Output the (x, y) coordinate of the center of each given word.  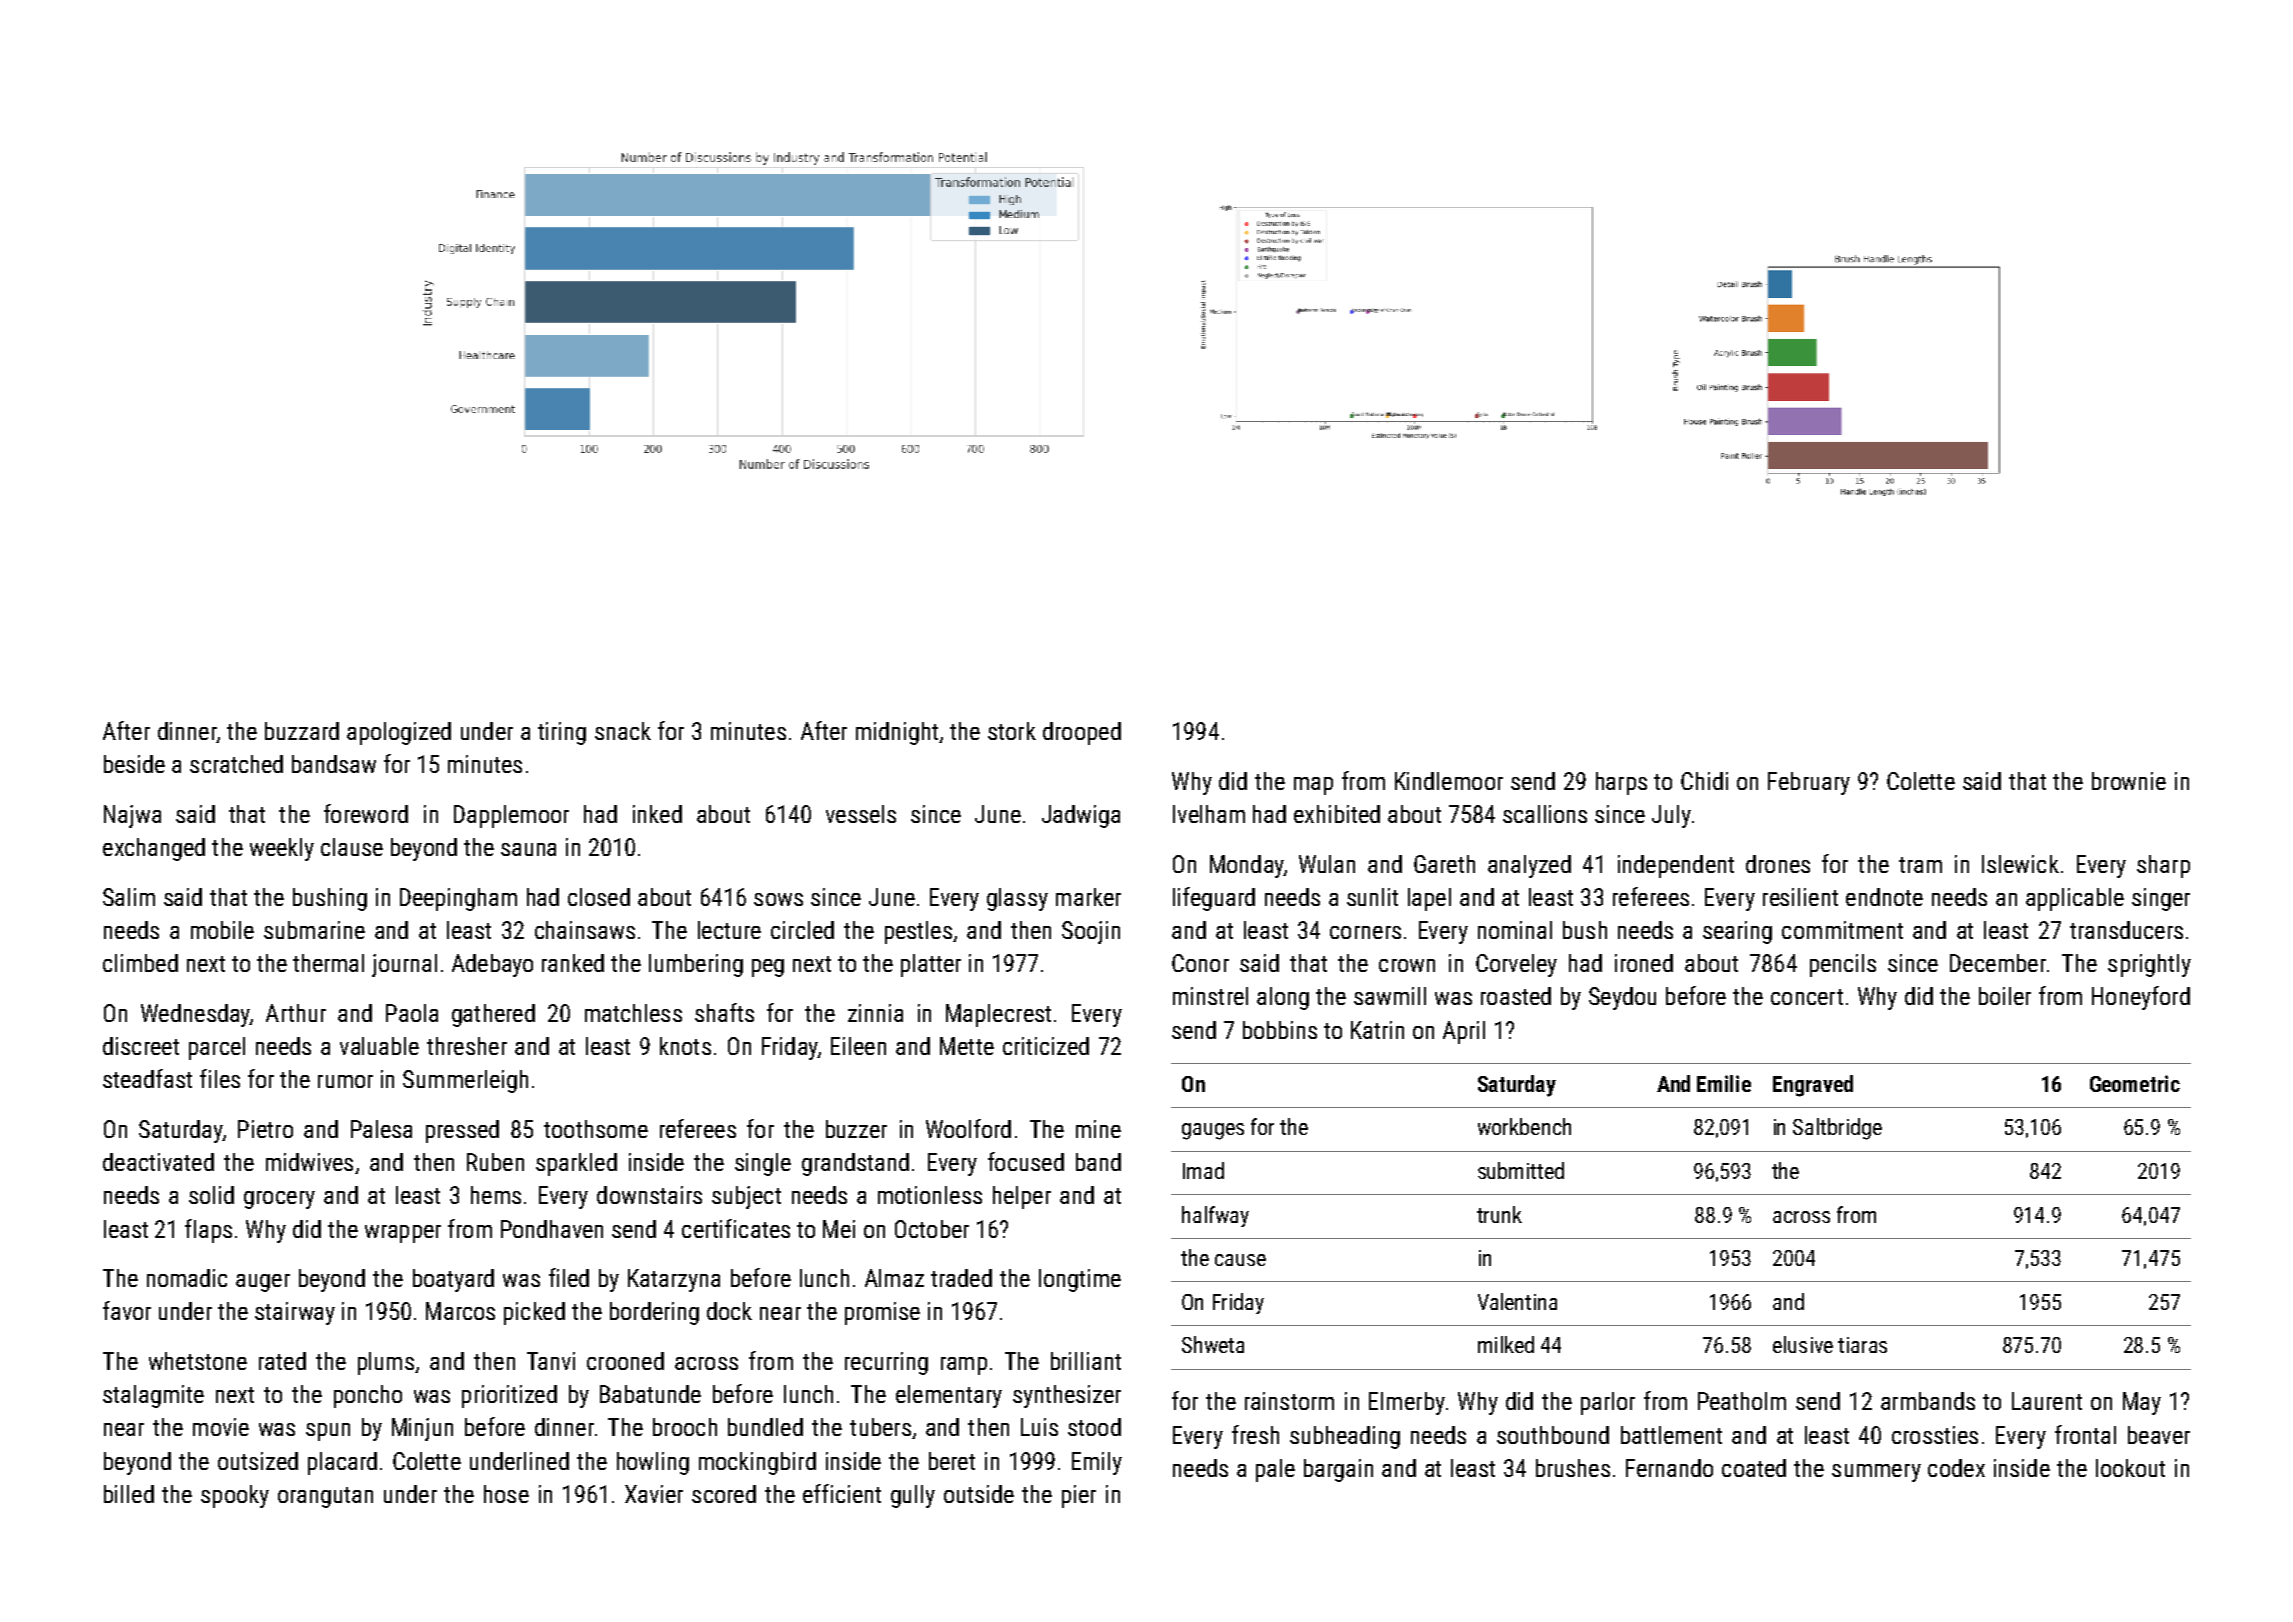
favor (127, 1310)
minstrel (1210, 996)
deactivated (158, 1162)
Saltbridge (1837, 1129)
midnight (897, 733)
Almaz (894, 1278)
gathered (493, 1015)
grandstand (855, 1164)
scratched (236, 764)
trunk (1499, 1214)
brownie (2129, 781)
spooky (235, 1496)
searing (1737, 932)
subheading (1345, 1437)
